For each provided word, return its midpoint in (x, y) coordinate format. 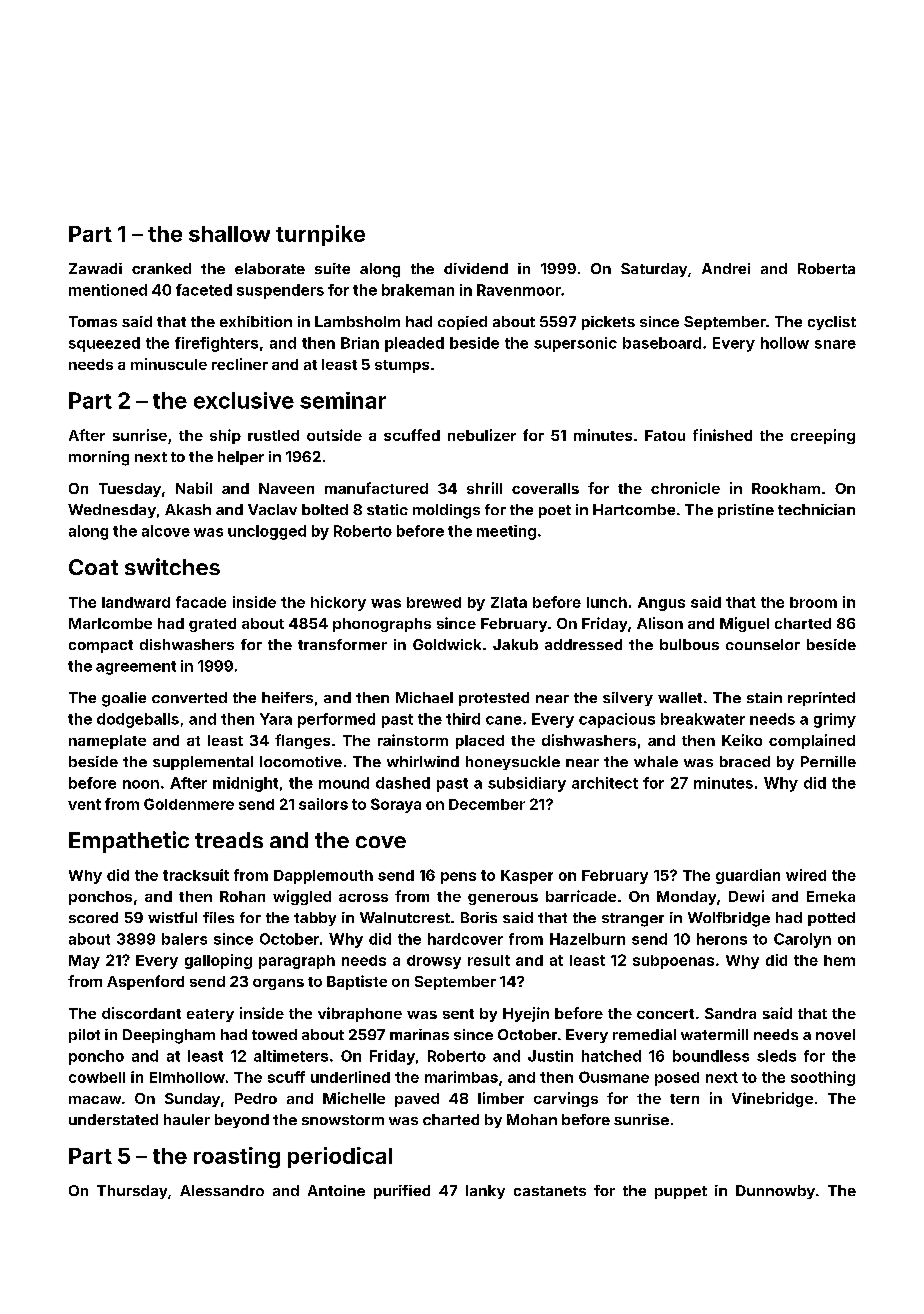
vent (84, 804)
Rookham (786, 488)
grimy (835, 720)
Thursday (132, 1192)
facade (201, 602)
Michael (424, 697)
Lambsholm (357, 321)
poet (555, 511)
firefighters (216, 344)
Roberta (826, 268)
